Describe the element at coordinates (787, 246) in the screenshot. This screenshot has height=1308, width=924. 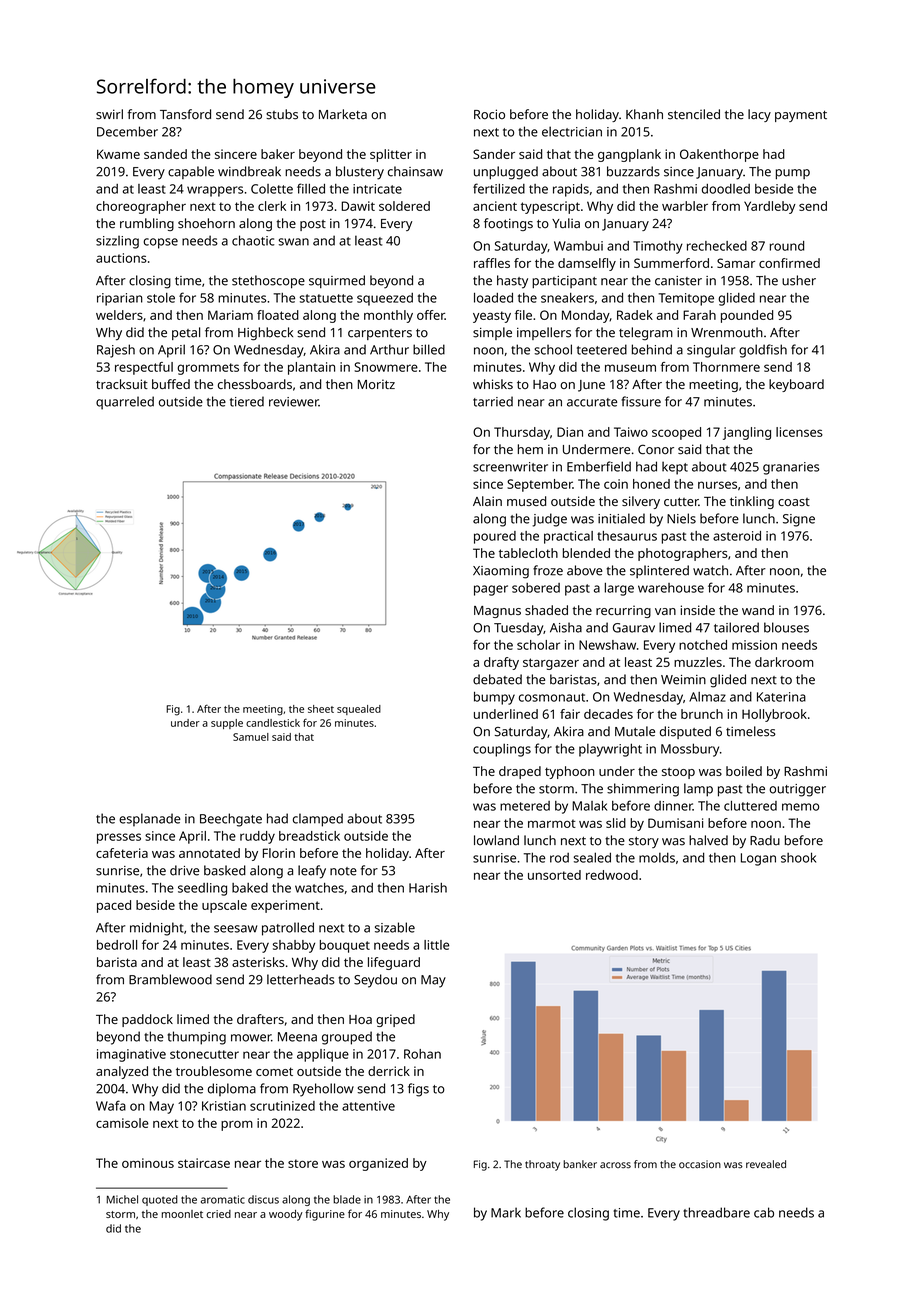
I see `round` at that location.
